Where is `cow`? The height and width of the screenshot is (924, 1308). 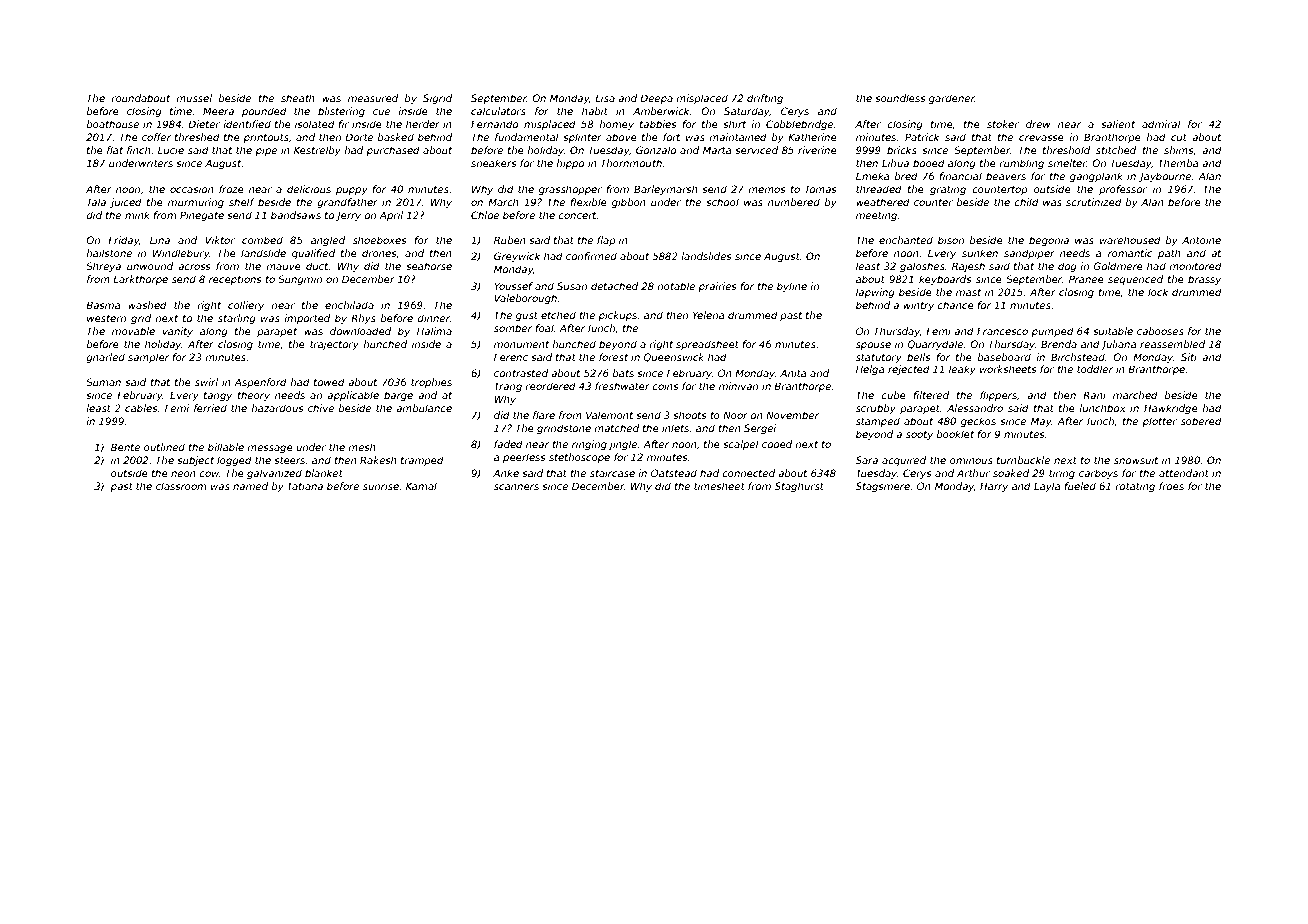
cow is located at coordinates (209, 474).
